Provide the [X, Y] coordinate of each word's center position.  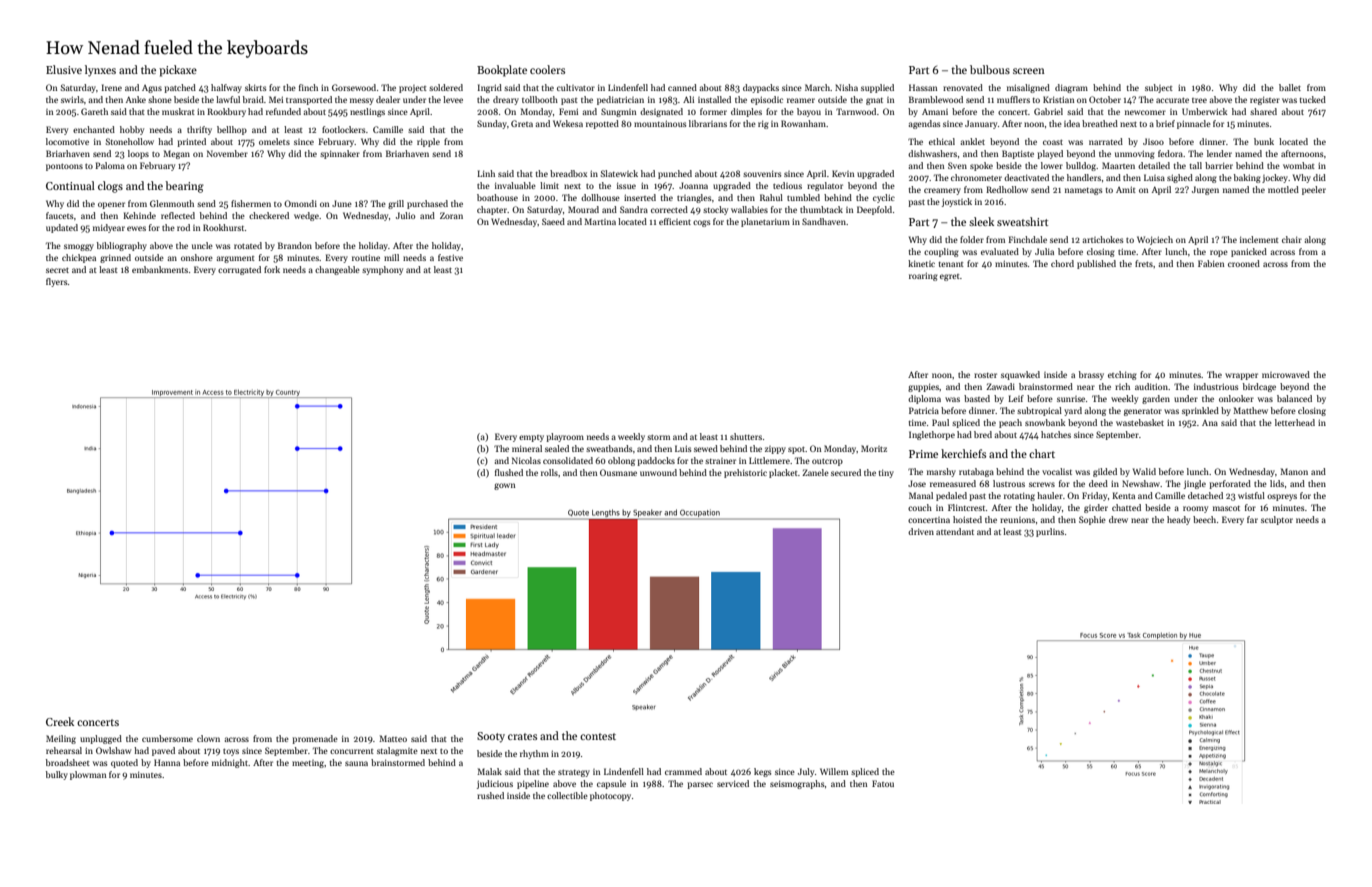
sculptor [1277, 520]
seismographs [797, 784]
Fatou [883, 783]
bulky [57, 775]
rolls [549, 472]
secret [57, 270]
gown [505, 486]
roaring [923, 276]
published [1096, 264]
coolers [547, 69]
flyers [57, 282]
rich [1122, 386]
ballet [1290, 87]
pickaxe [178, 71]
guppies [923, 387]
